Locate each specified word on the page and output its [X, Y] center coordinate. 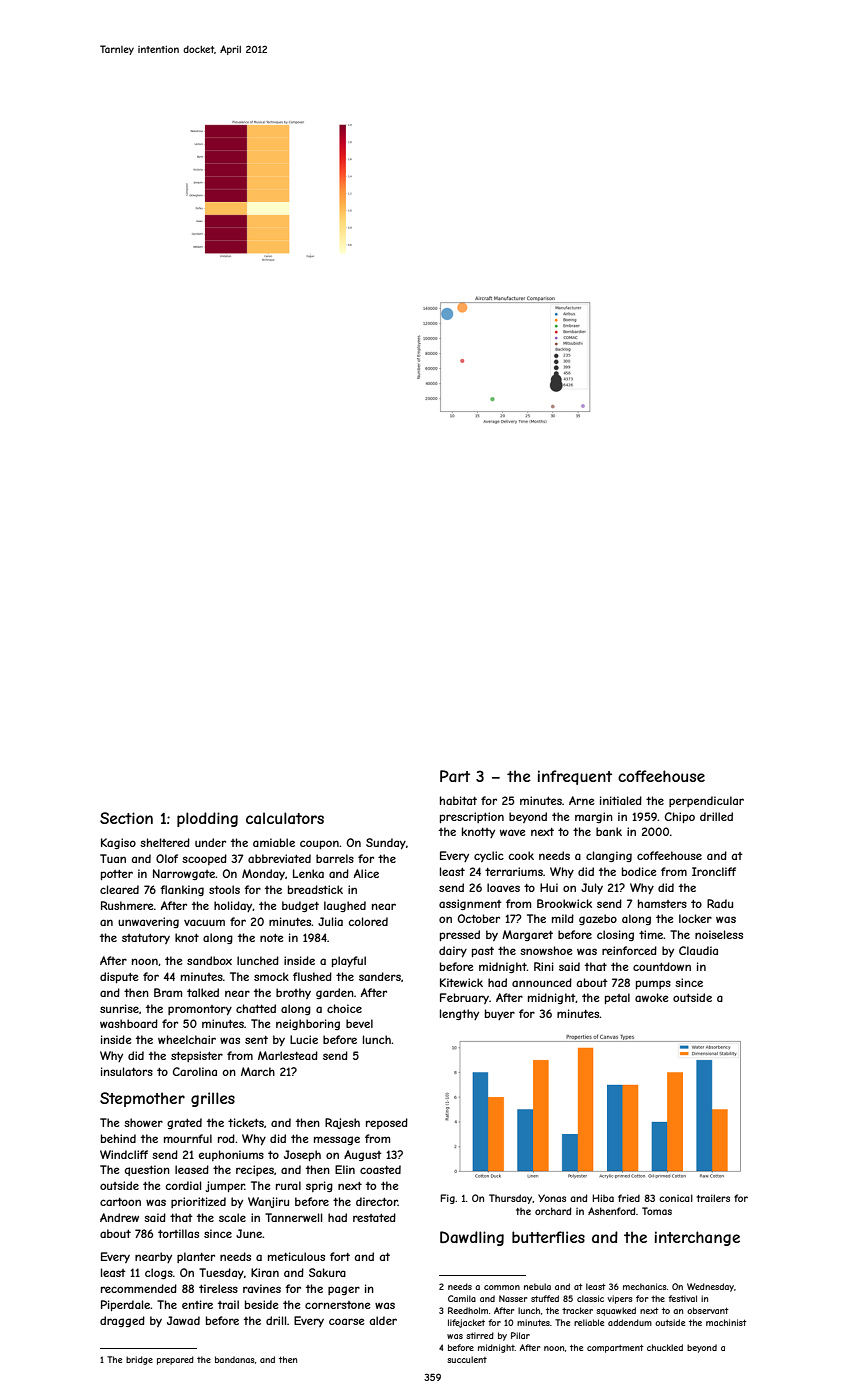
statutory [146, 939]
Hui [549, 887]
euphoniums [231, 1155]
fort [340, 1256]
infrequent [575, 777]
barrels [335, 858]
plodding [207, 819]
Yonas [552, 1198]
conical [676, 1198]
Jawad [183, 1320]
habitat [458, 800]
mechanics [645, 1286]
